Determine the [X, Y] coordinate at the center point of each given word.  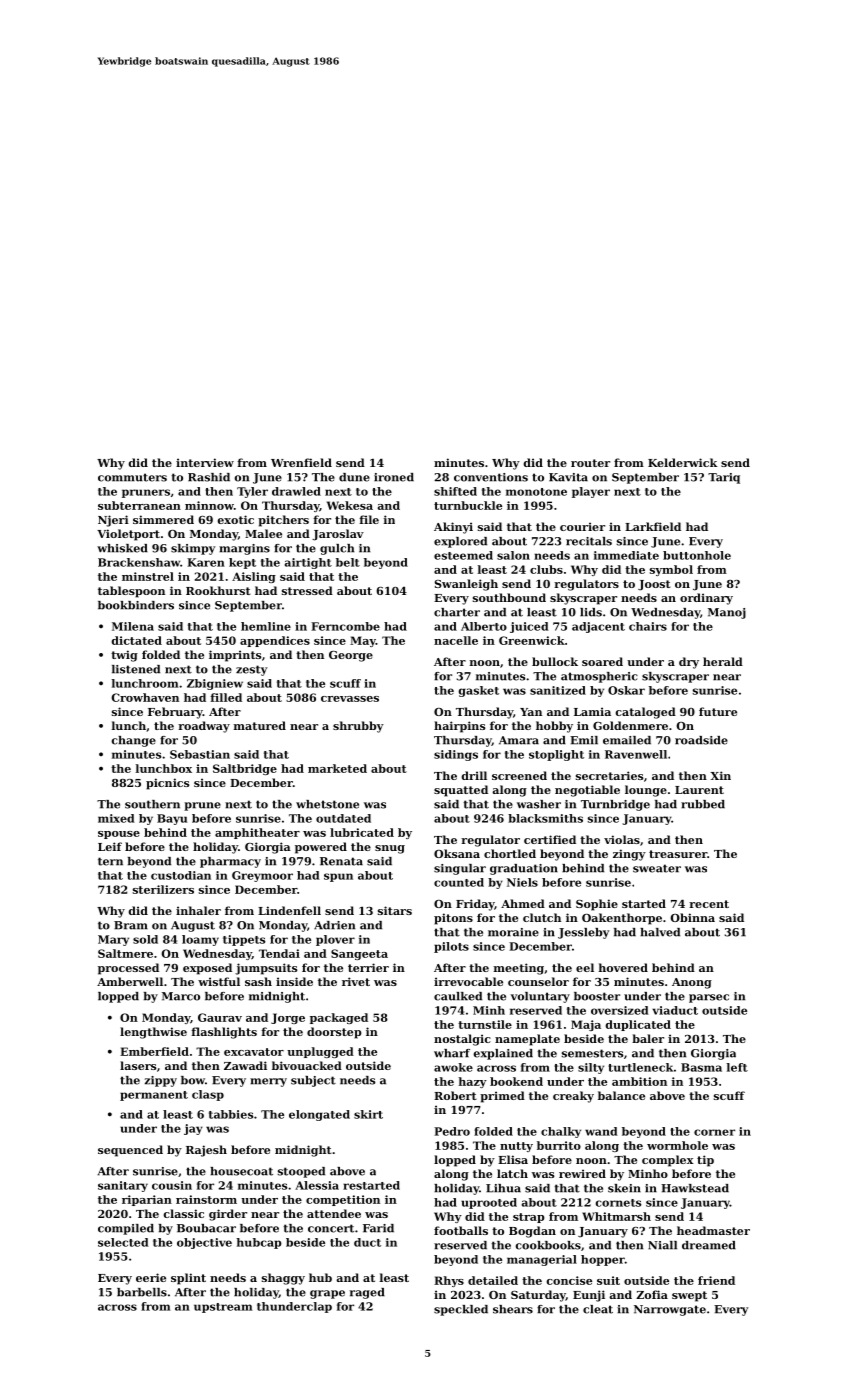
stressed [307, 590]
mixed [116, 818]
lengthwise [153, 1033]
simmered [163, 519]
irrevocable [468, 981]
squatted [461, 791]
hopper [603, 1260]
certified [550, 839]
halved [660, 932]
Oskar [626, 690]
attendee [334, 1213]
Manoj [727, 613]
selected [123, 1242]
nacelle [456, 640]
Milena [133, 626]
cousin [172, 1185]
